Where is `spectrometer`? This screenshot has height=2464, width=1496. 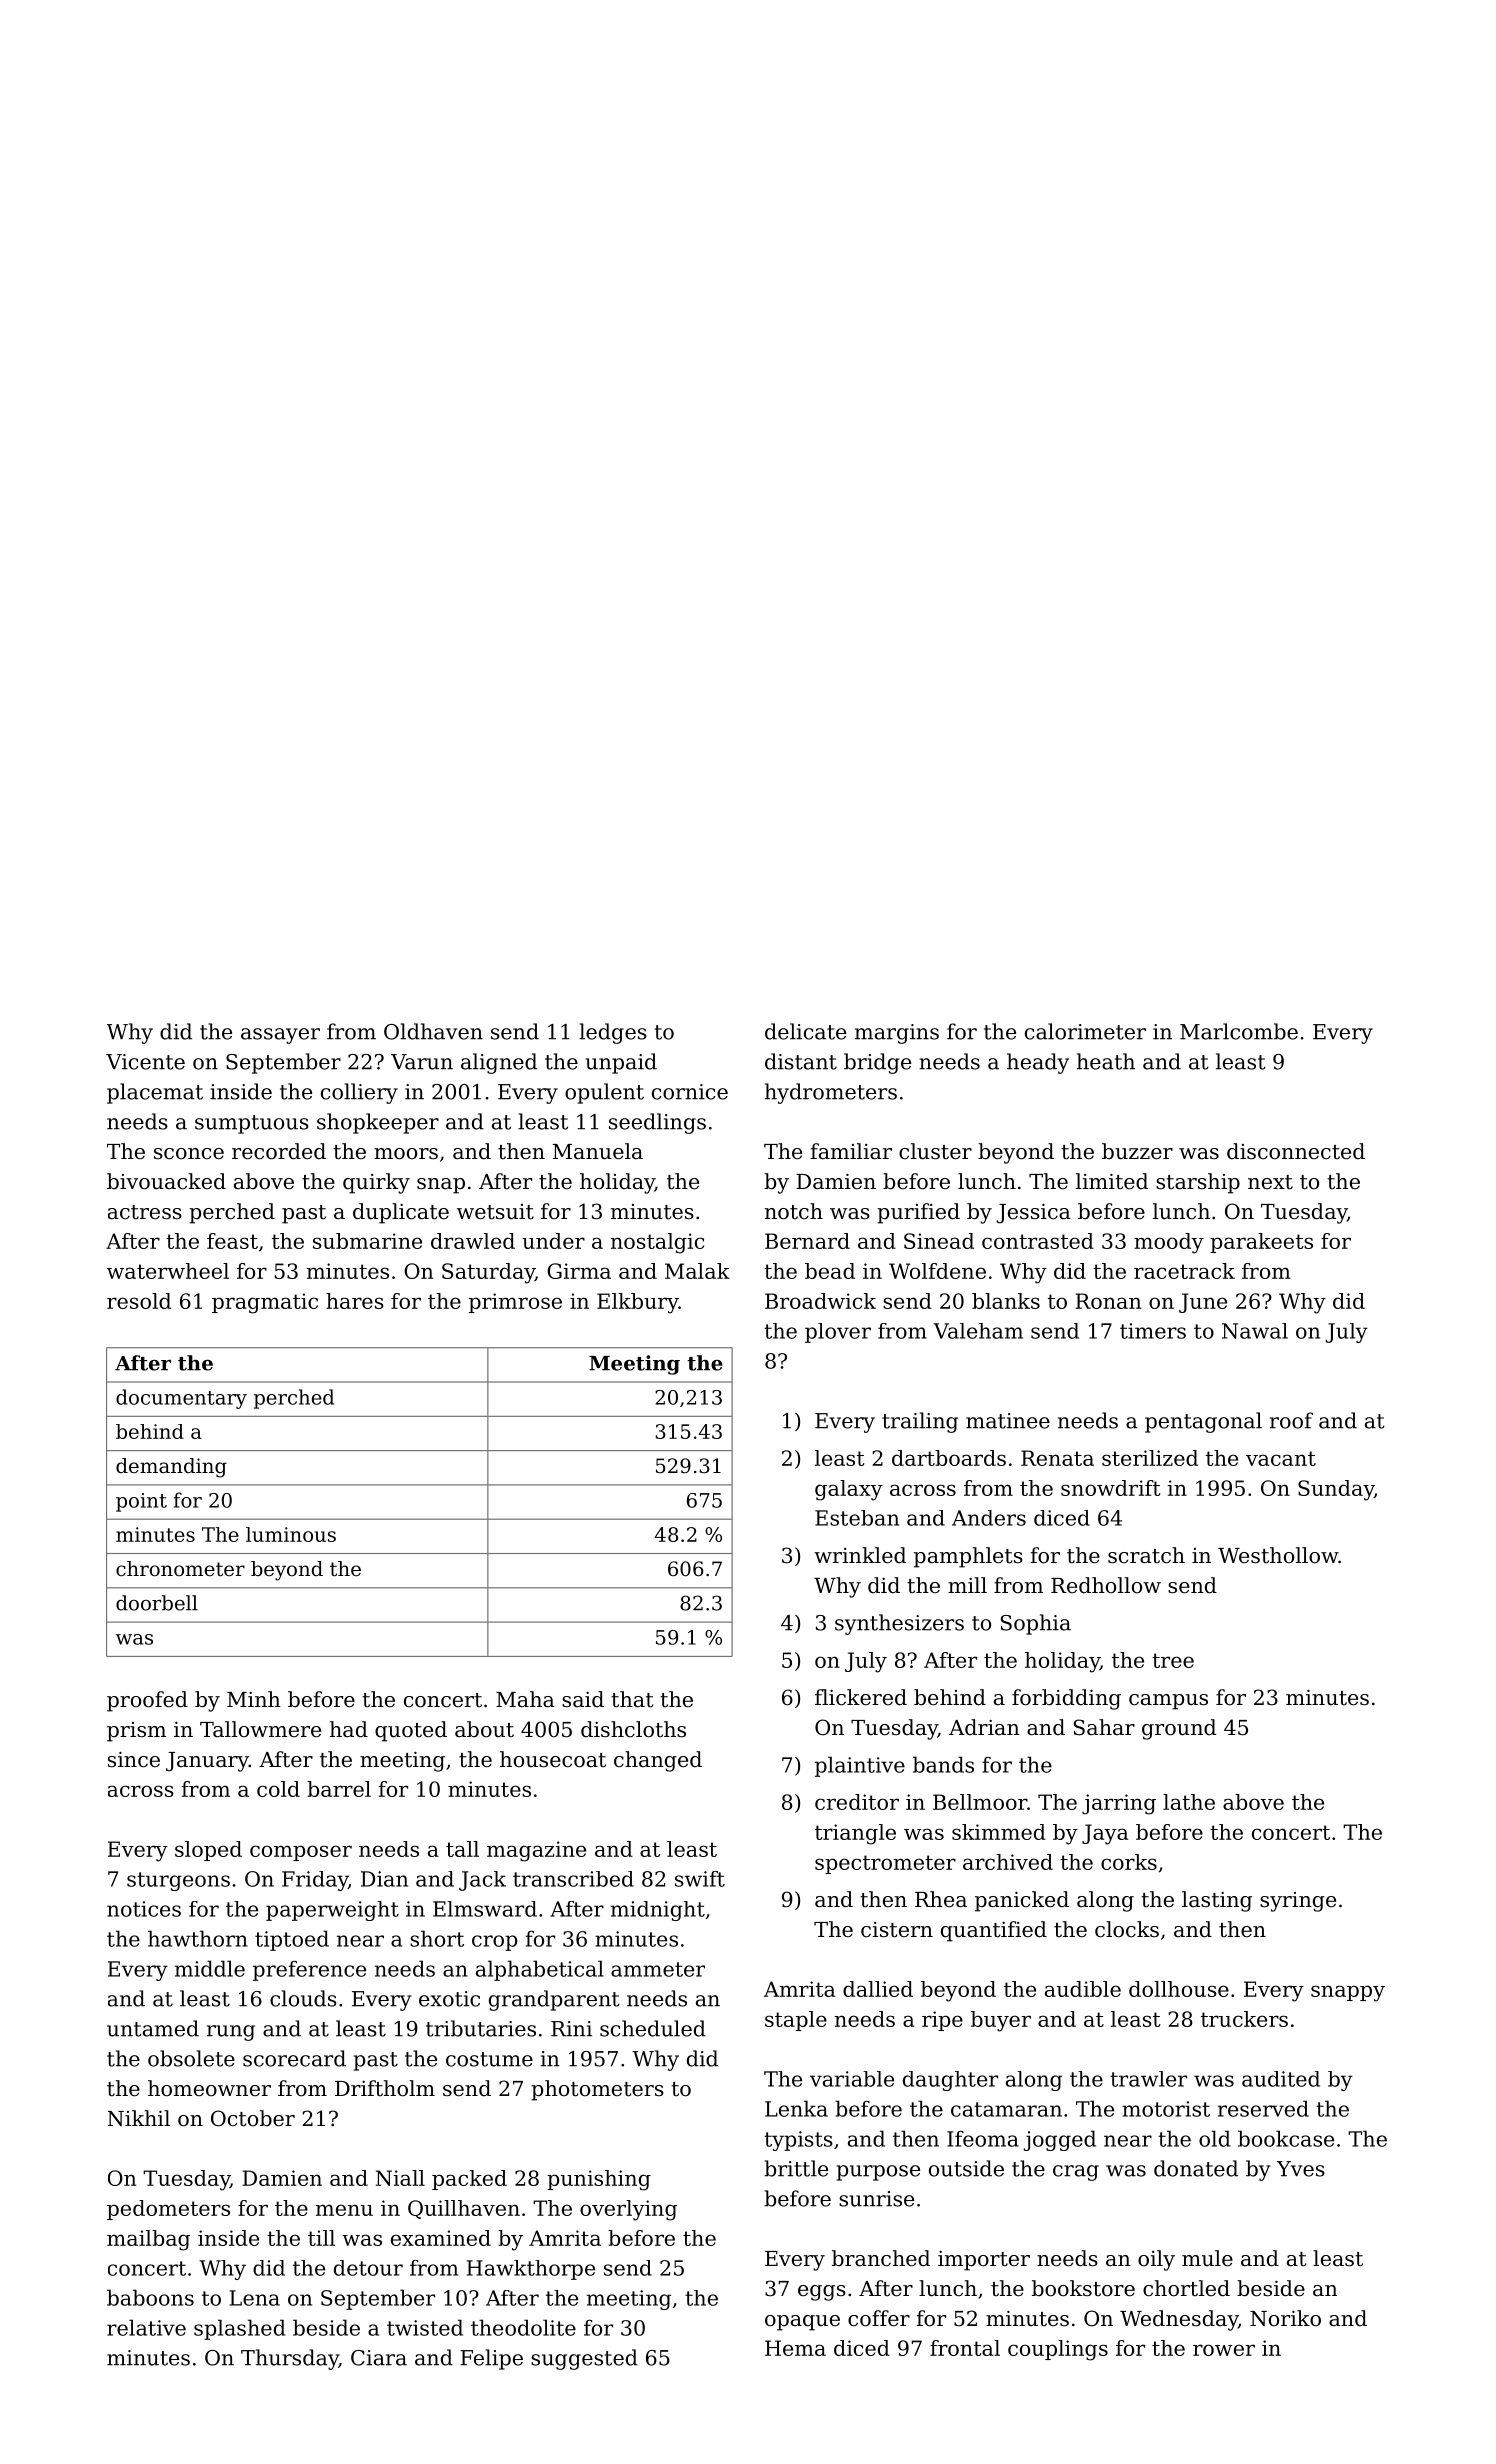 spectrometer is located at coordinates (885, 1864).
